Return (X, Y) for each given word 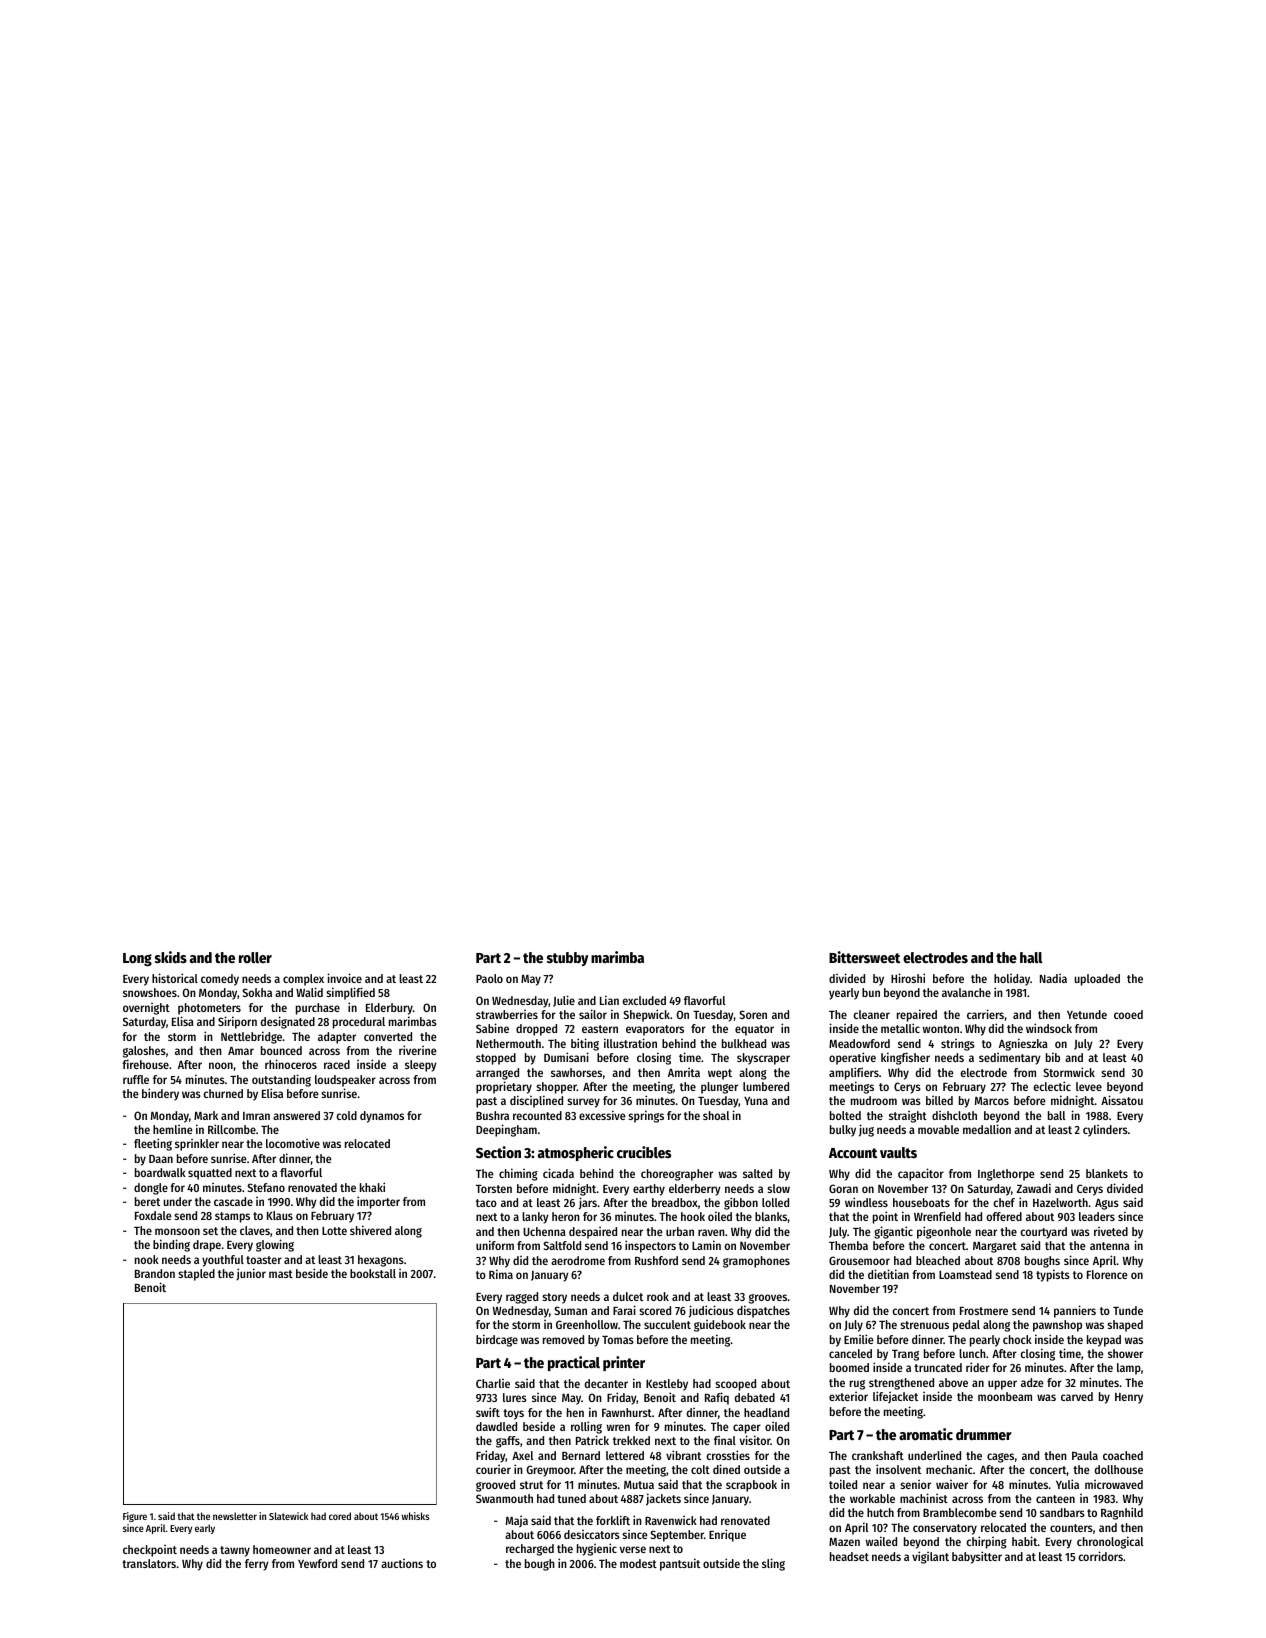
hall (1031, 957)
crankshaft (878, 1455)
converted (388, 1036)
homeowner (282, 1549)
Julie (564, 1001)
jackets (663, 1499)
